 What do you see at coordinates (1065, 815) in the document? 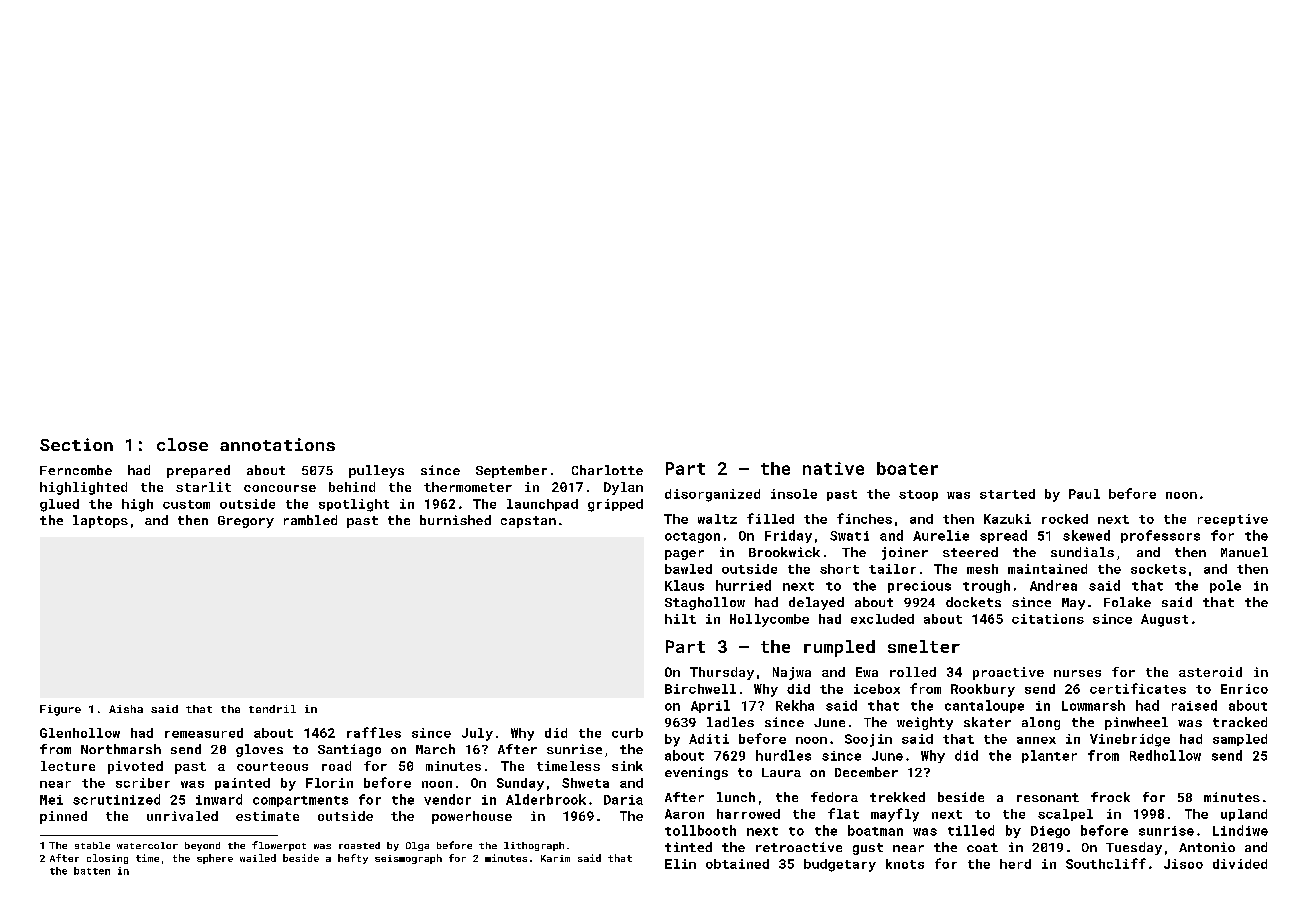
I see `scalpel` at bounding box center [1065, 815].
